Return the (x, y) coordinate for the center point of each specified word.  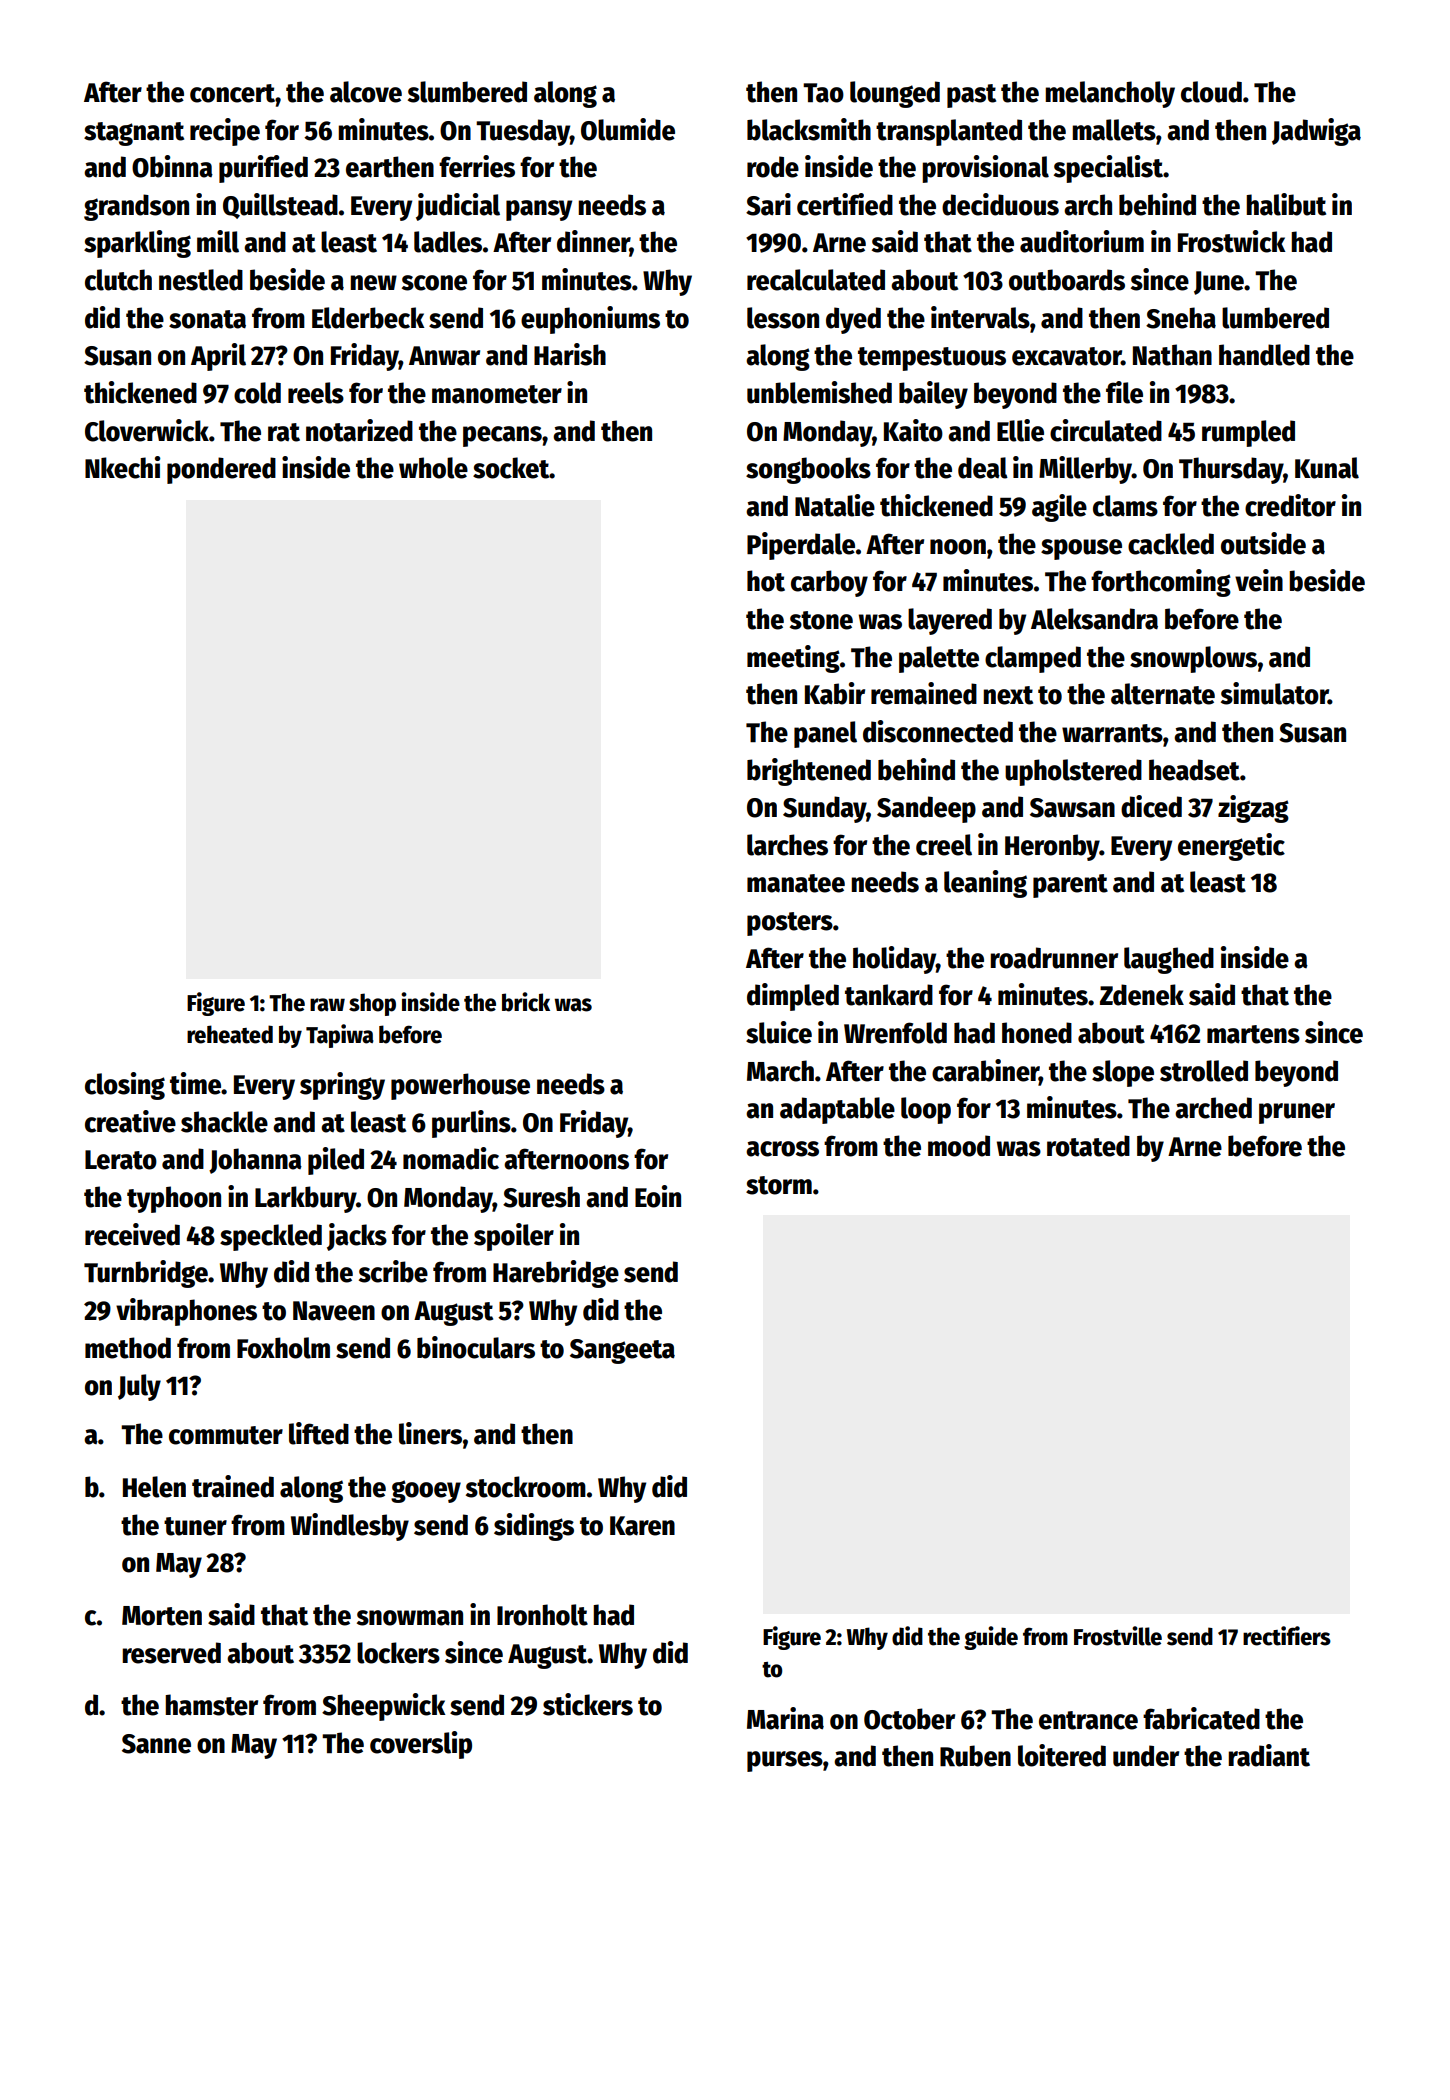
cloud (1211, 92)
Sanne (156, 1744)
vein (1259, 580)
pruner (1297, 1113)
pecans (502, 436)
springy (342, 1086)
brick (526, 1002)
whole (433, 468)
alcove (366, 92)
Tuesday (523, 132)
